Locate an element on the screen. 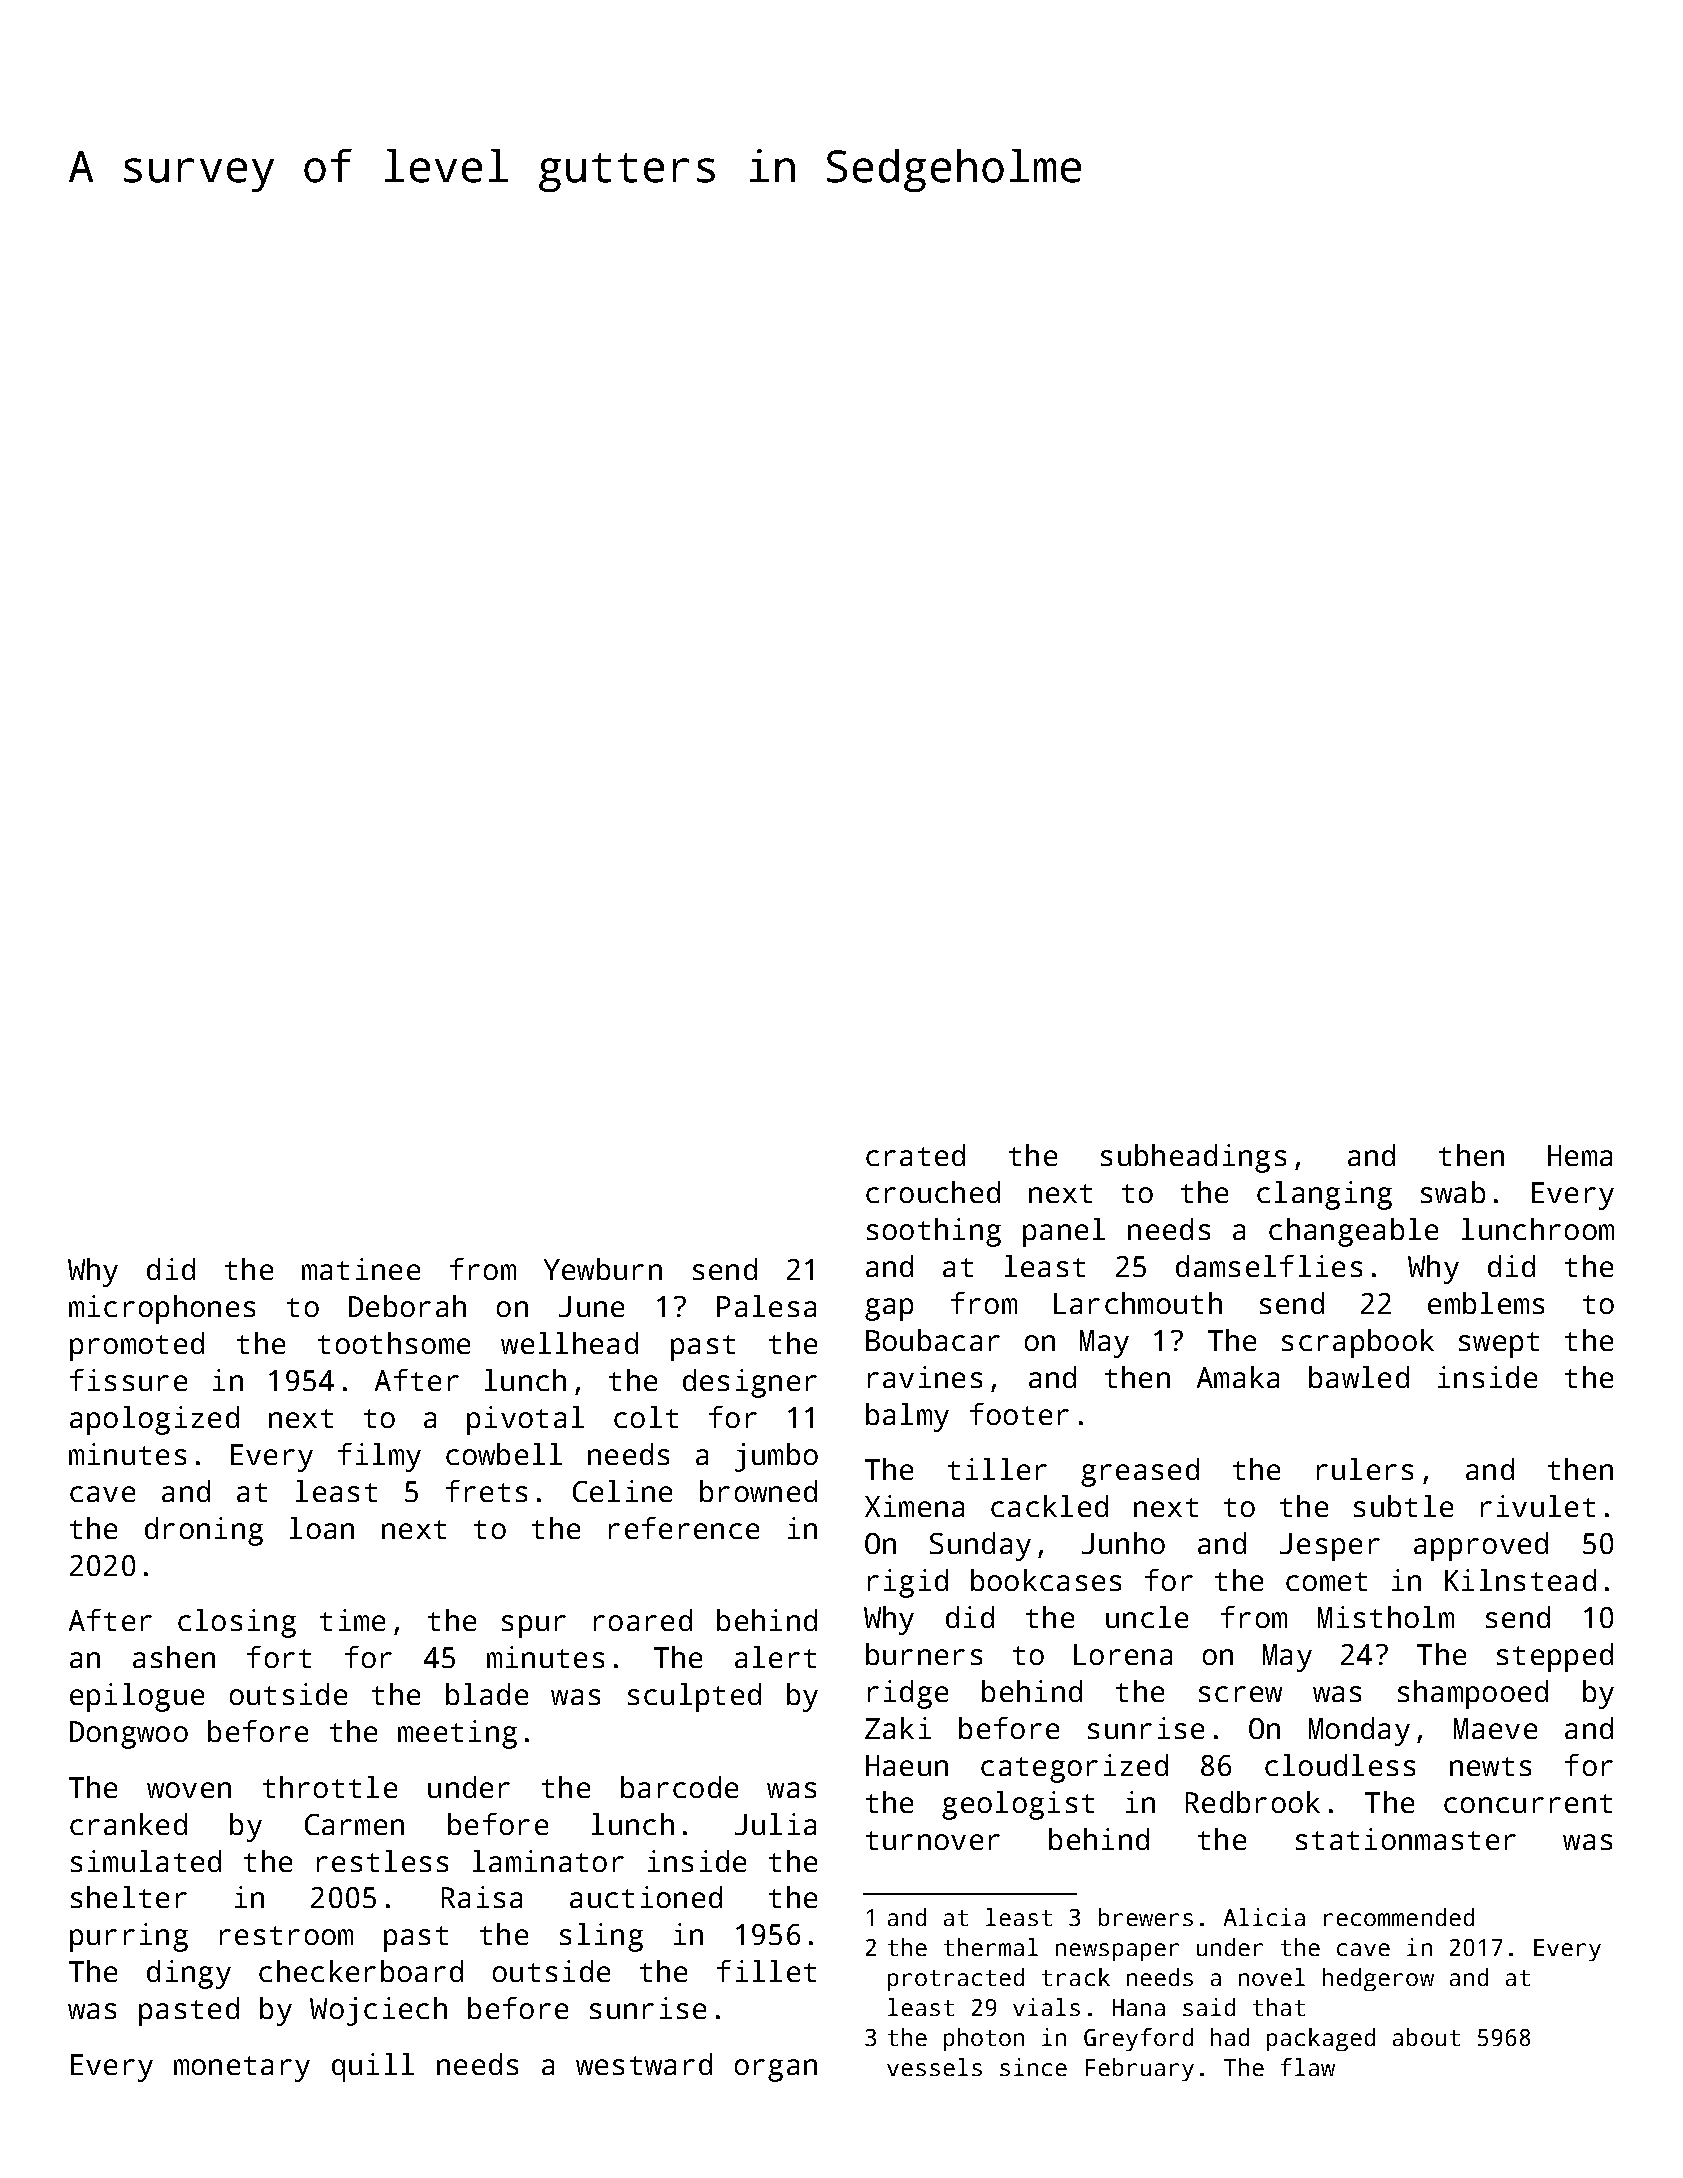 The width and height of the screenshot is (1683, 2178). microphones is located at coordinates (162, 1309).
